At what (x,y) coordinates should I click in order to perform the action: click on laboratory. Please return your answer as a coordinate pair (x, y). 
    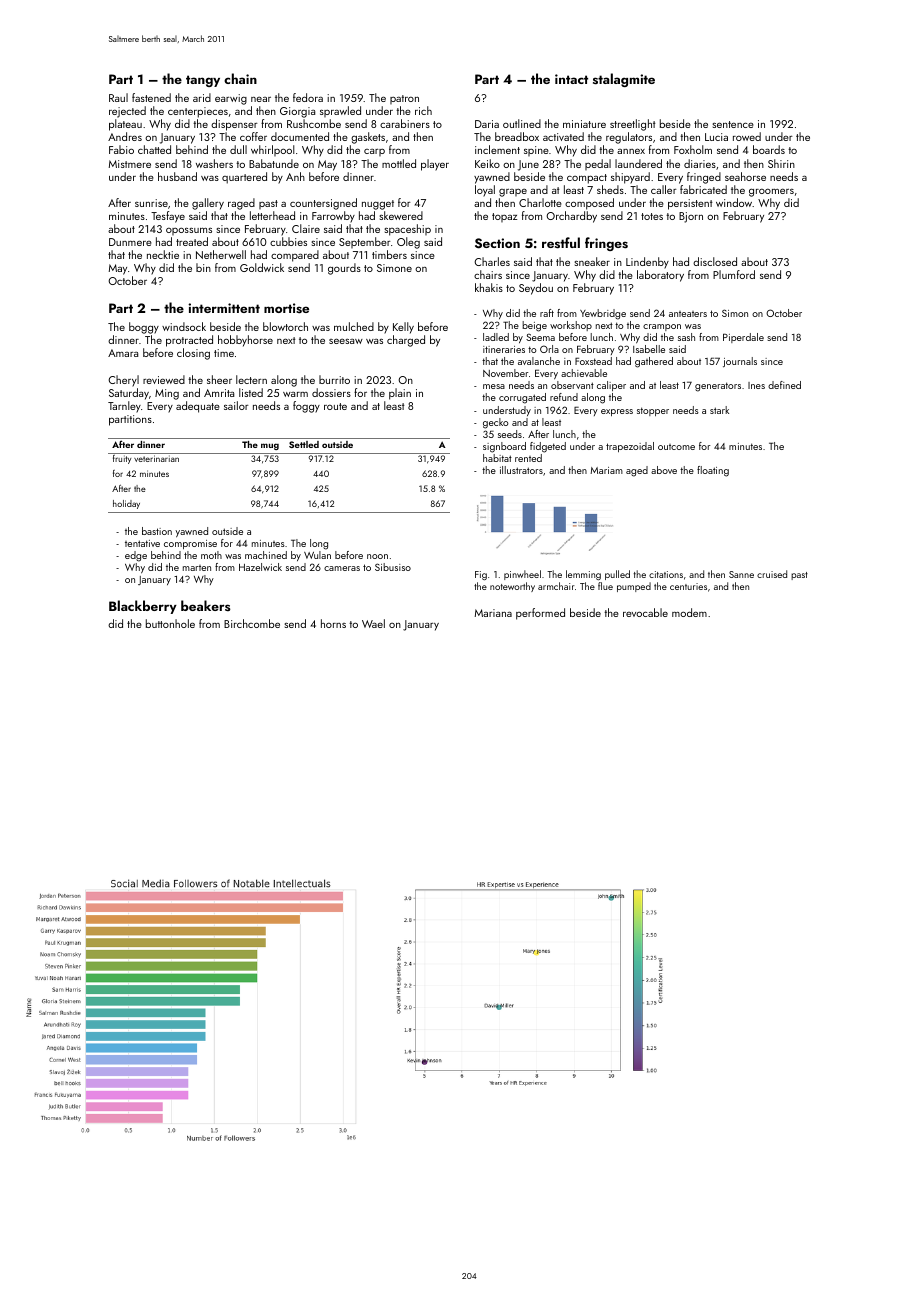
    Looking at the image, I should click on (660, 276).
